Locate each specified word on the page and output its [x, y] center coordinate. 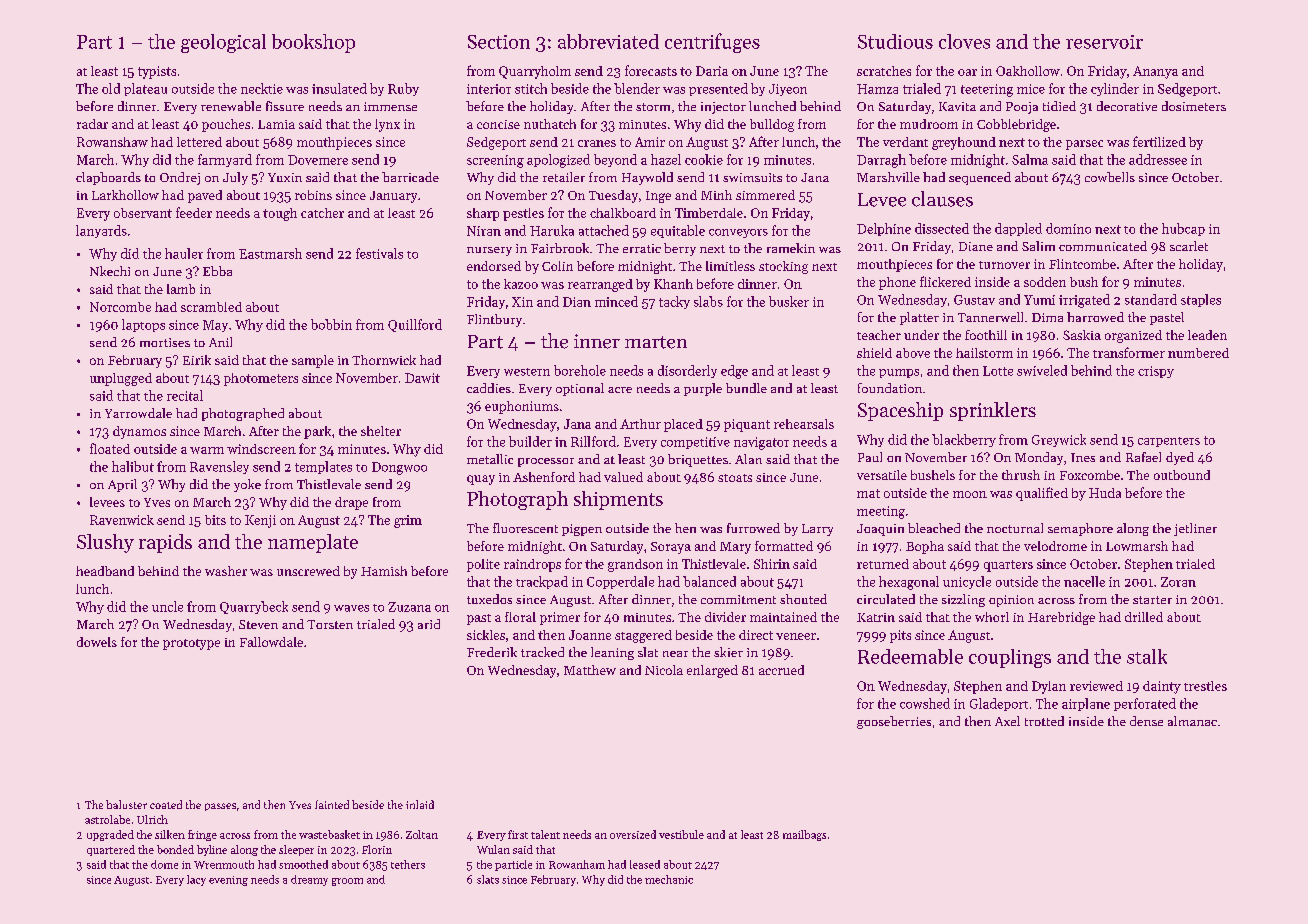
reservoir [1104, 42]
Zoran [1178, 582]
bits [215, 520]
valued [623, 477]
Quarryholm [535, 72]
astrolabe [107, 819]
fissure [285, 106]
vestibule [681, 834]
